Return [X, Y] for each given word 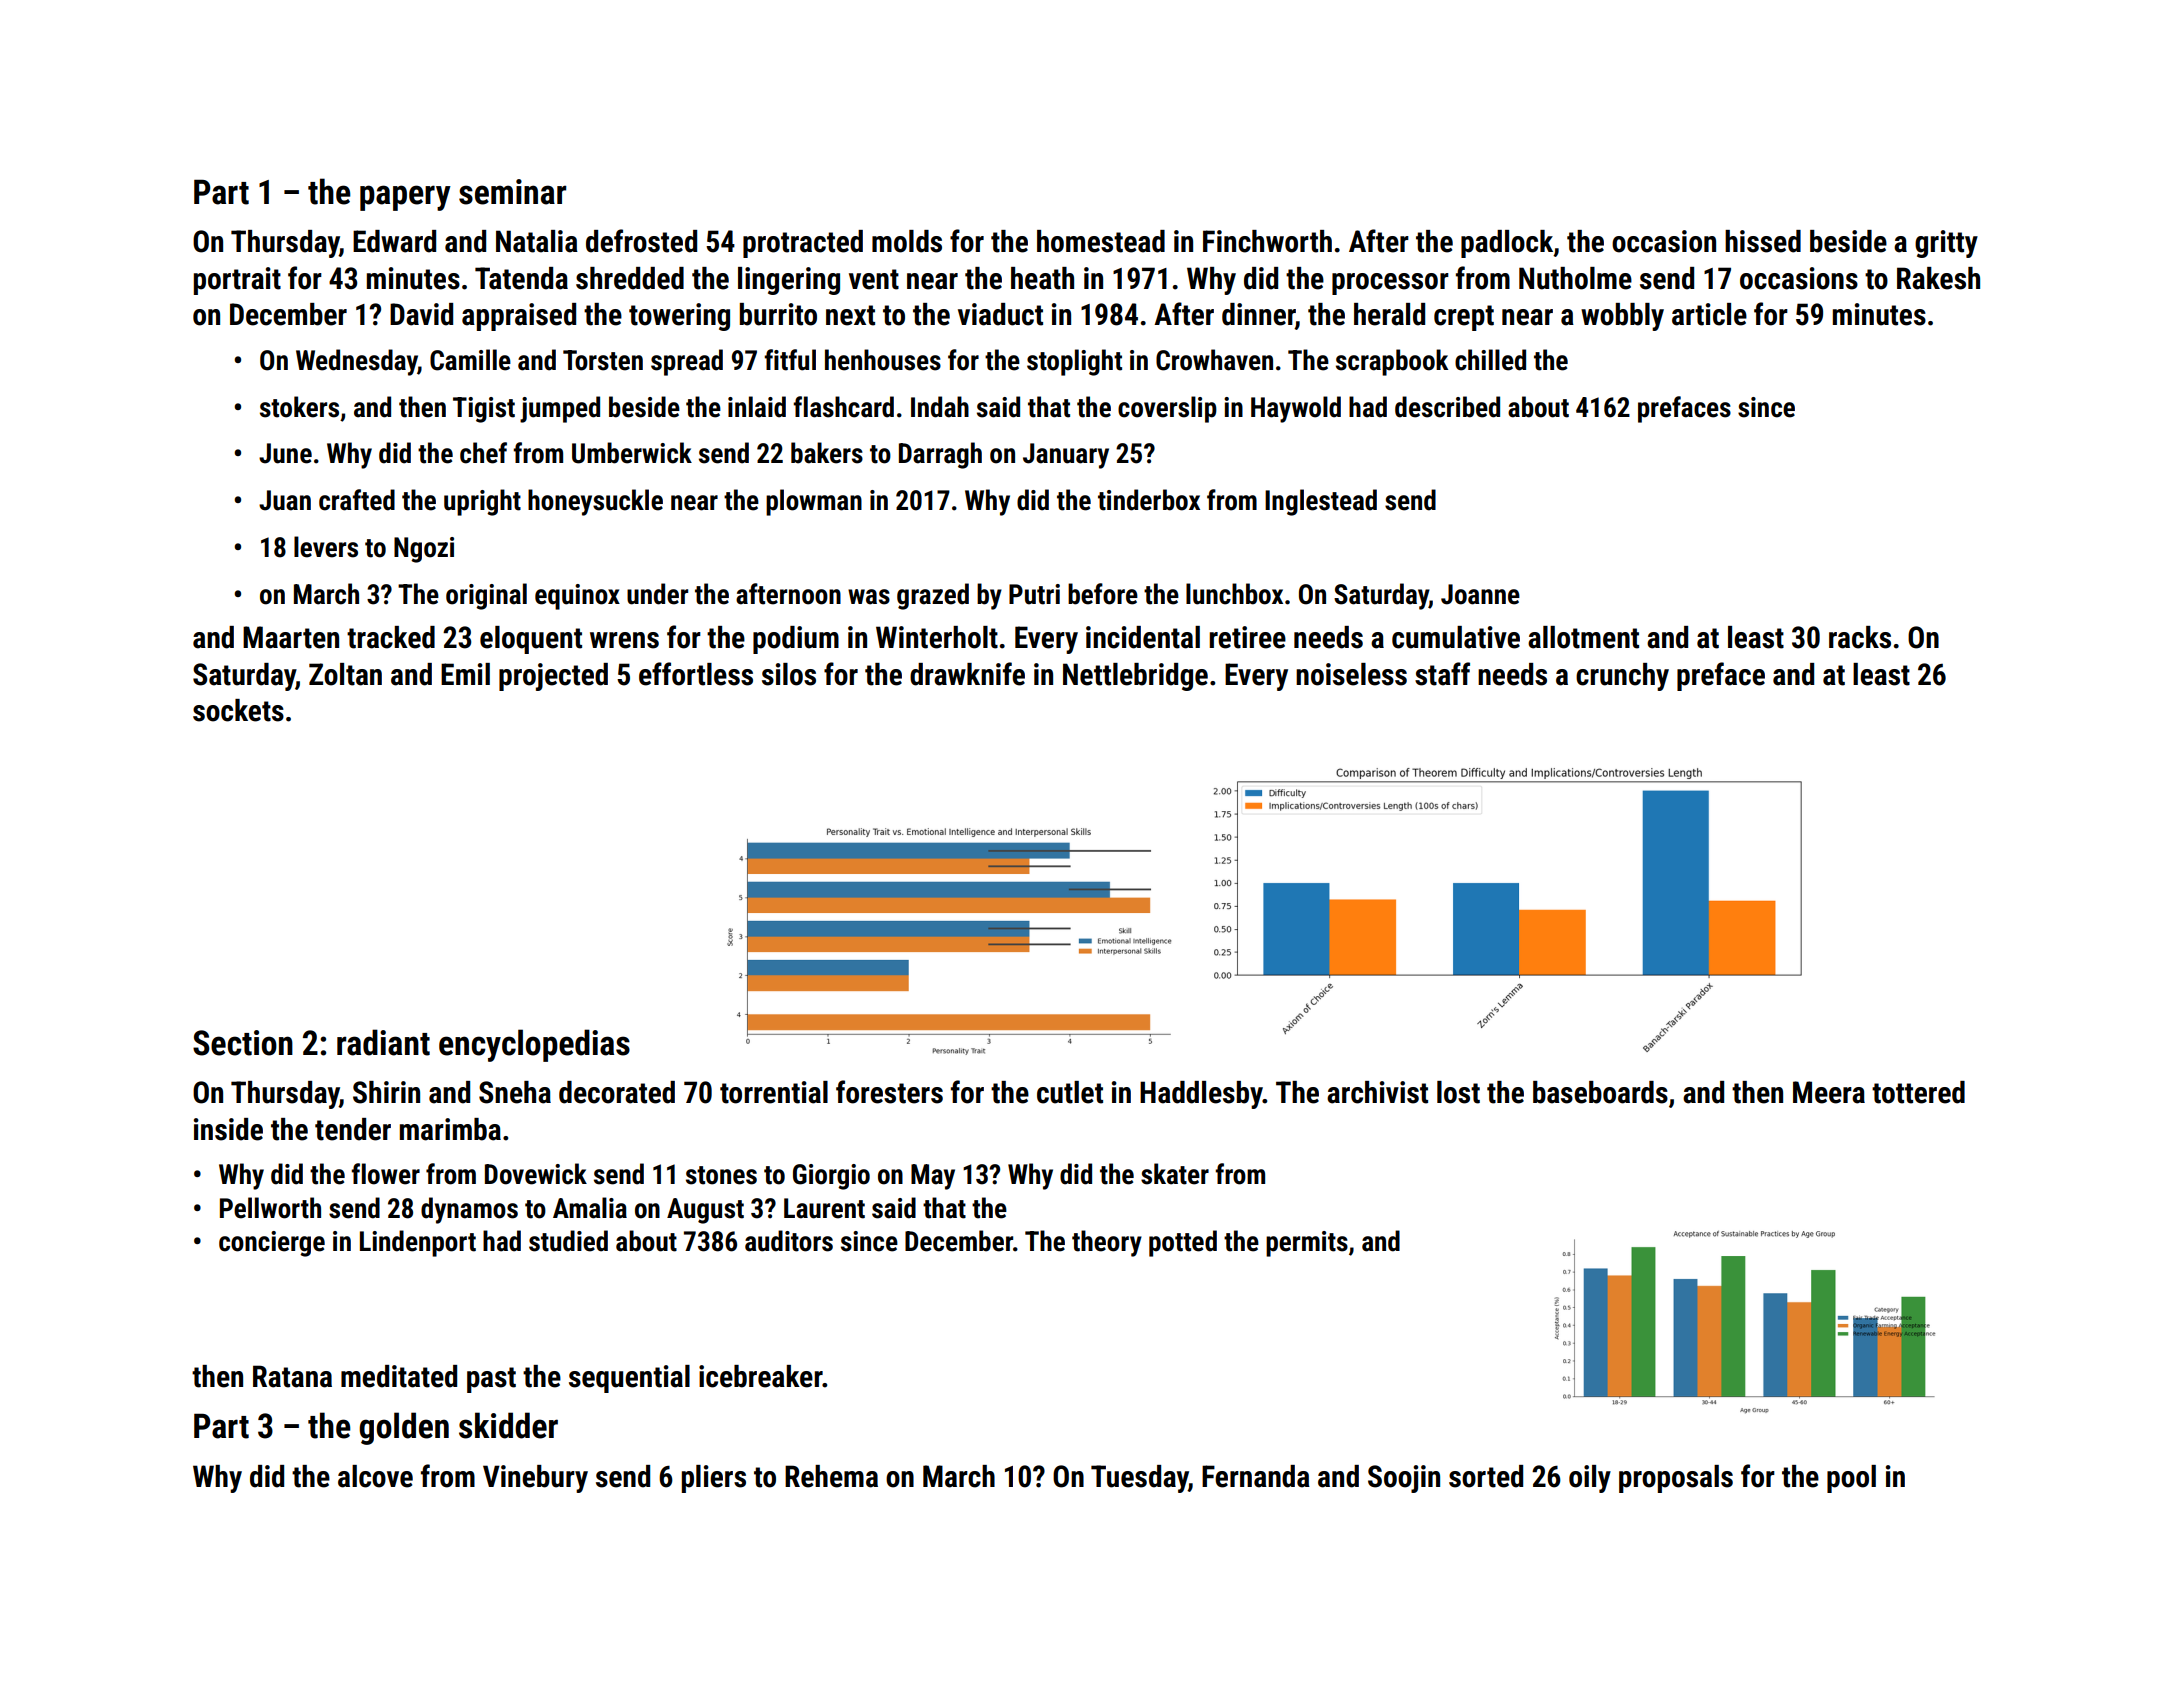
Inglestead [1321, 502]
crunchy [1622, 677]
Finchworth [1267, 241]
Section [243, 1043]
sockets [238, 710]
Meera [1829, 1092]
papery [405, 198]
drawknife [967, 674]
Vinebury [535, 1479]
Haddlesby [1201, 1095]
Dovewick [536, 1174]
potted [1183, 1243]
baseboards [1600, 1092]
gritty [1946, 244]
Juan [285, 500]
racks [1860, 637]
